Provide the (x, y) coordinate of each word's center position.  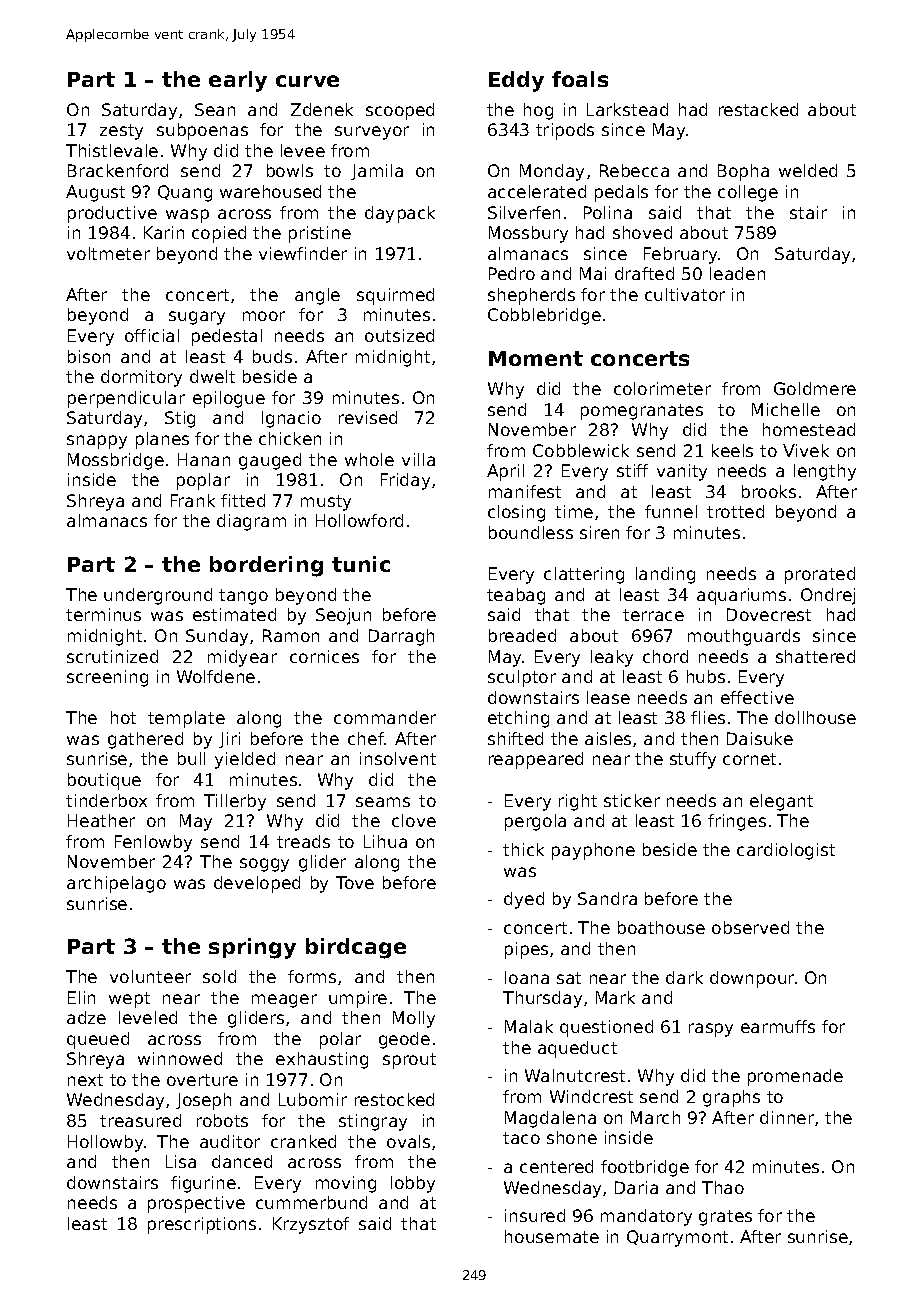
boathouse (661, 927)
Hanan (204, 459)
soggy (264, 865)
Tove (355, 882)
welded (808, 170)
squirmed (395, 296)
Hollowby (105, 1143)
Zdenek (322, 109)
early (238, 81)
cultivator (685, 294)
